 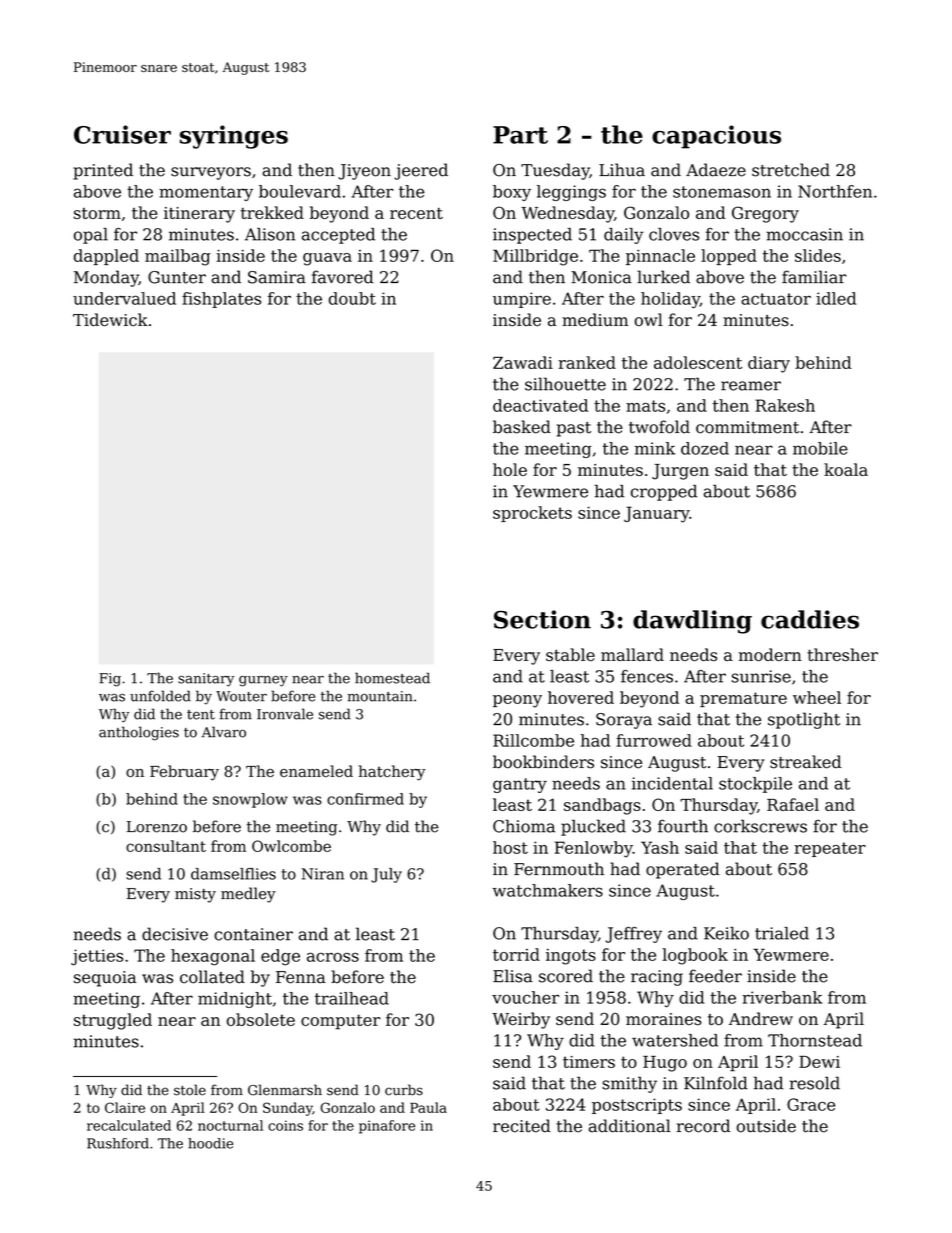 What do you see at coordinates (263, 681) in the page?
I see `gurney` at bounding box center [263, 681].
